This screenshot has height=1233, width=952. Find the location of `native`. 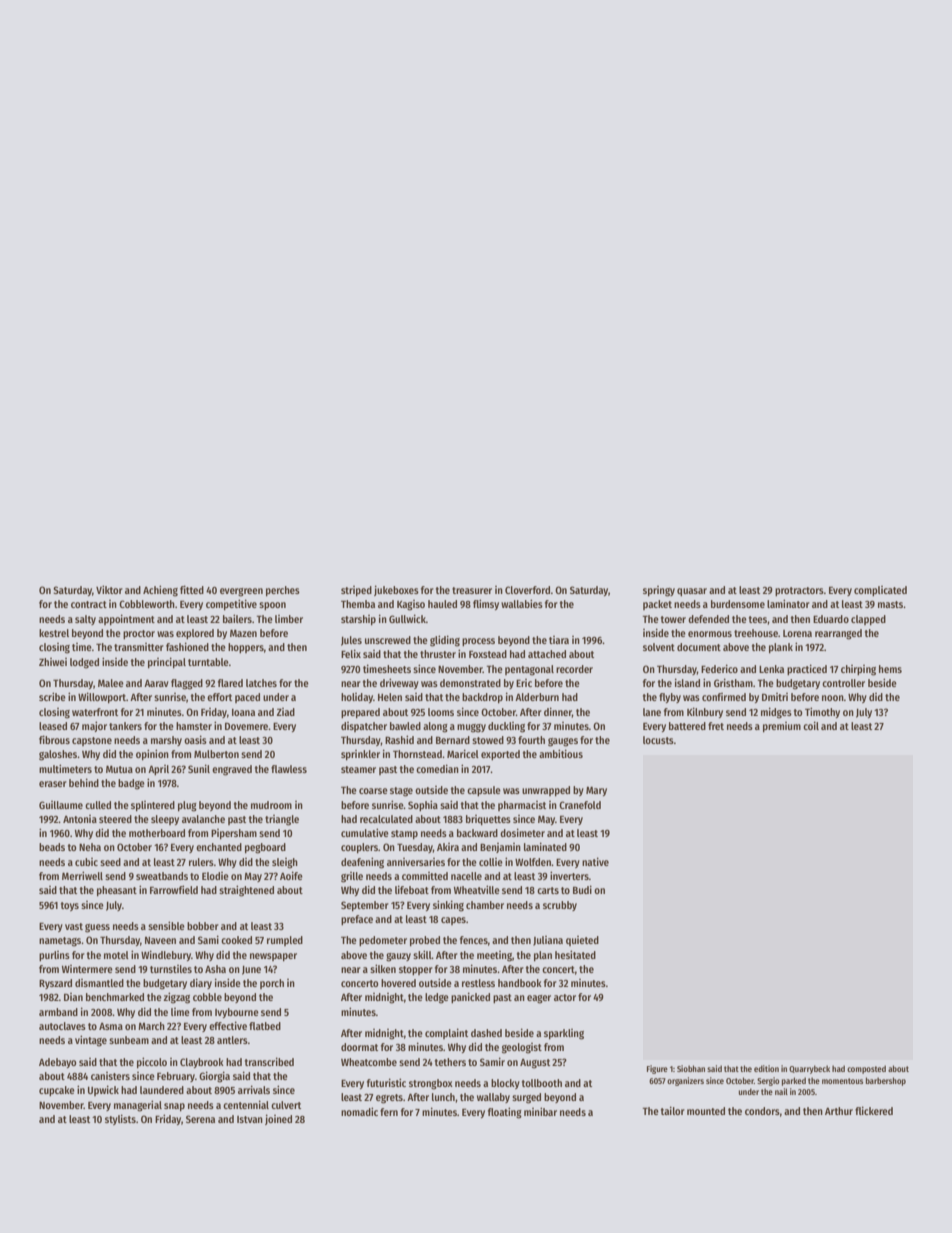

native is located at coordinates (595, 861).
